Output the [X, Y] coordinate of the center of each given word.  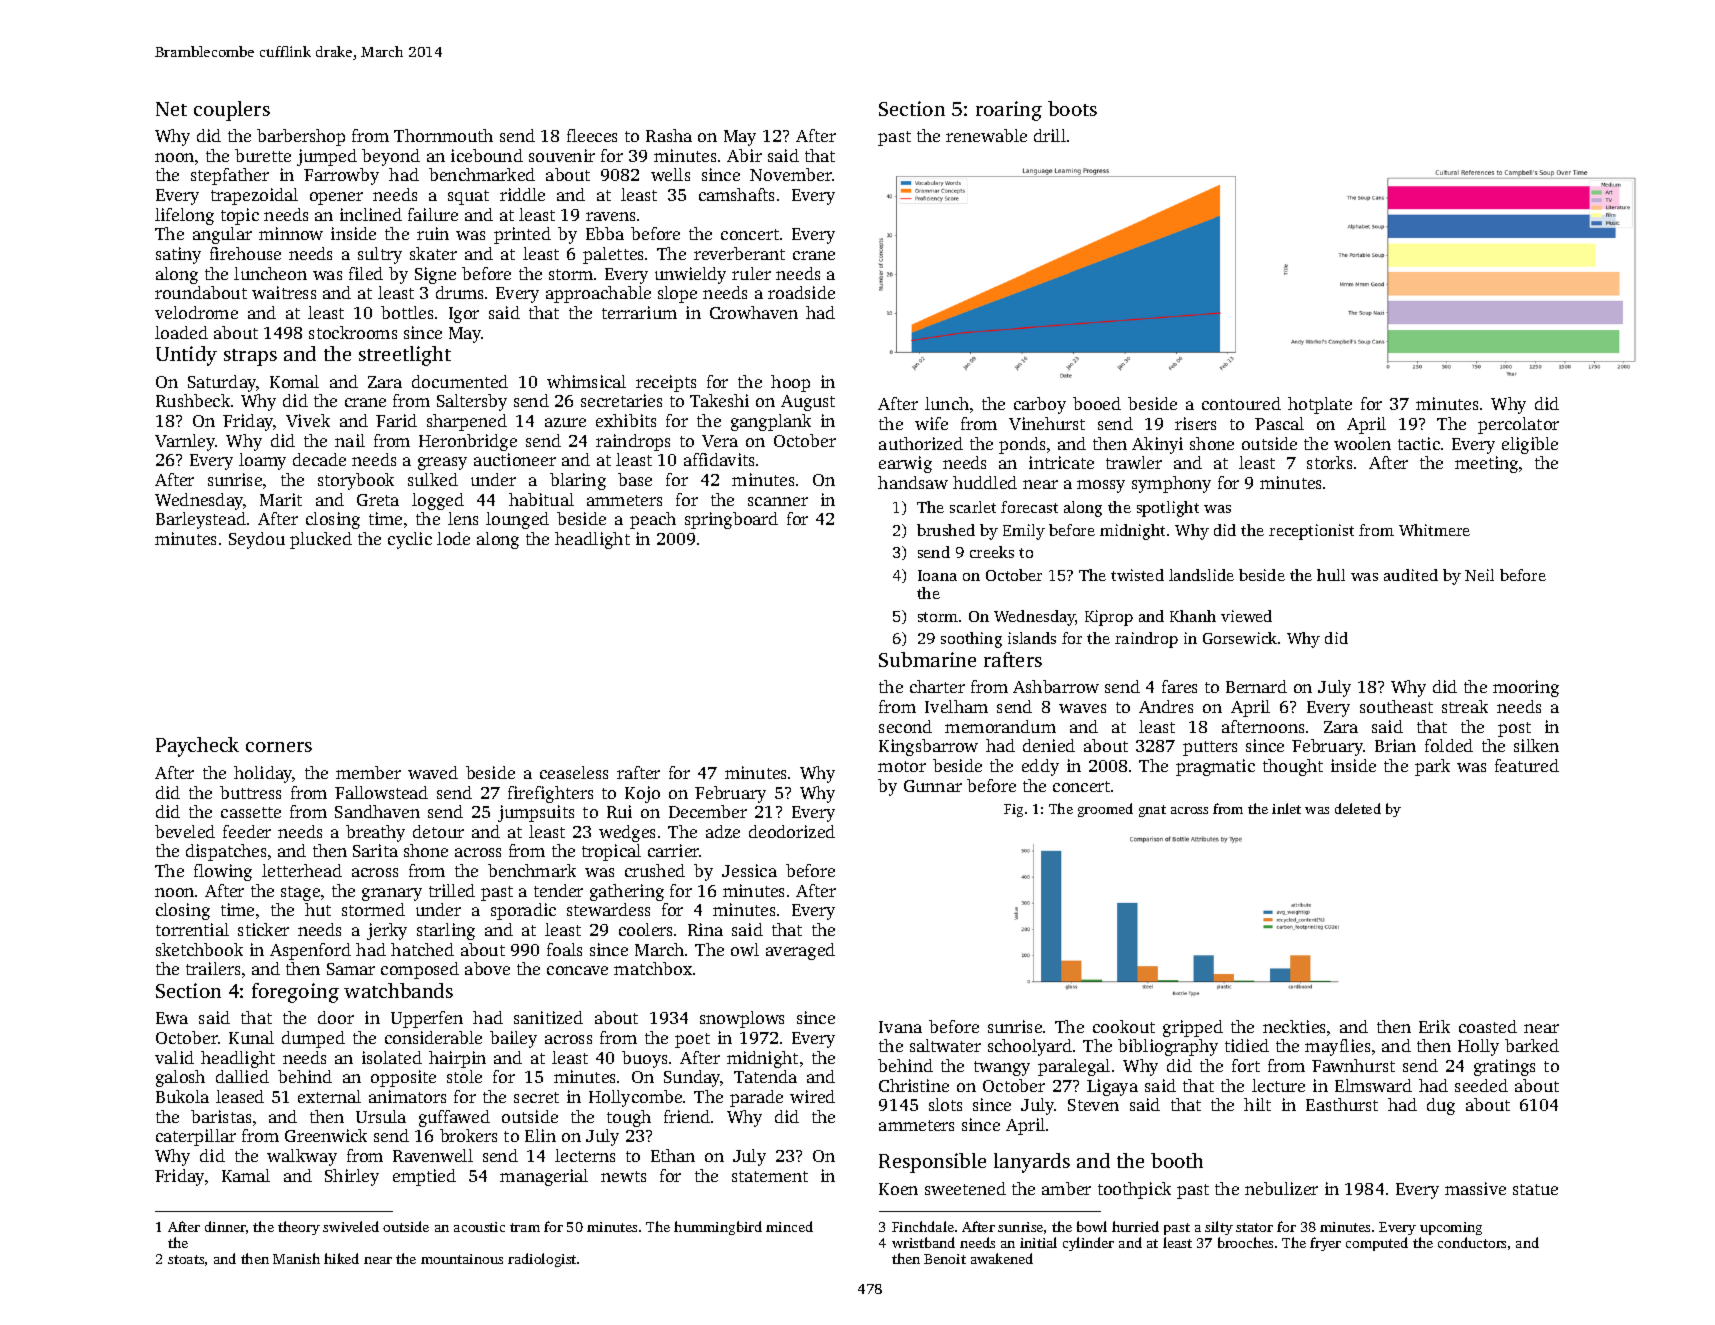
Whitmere [1434, 530]
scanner [778, 501]
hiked [341, 1258]
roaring [1009, 111]
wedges [627, 833]
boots [1072, 108]
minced [789, 1226]
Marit [281, 499]
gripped [1193, 1028]
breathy [375, 833]
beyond [391, 157]
